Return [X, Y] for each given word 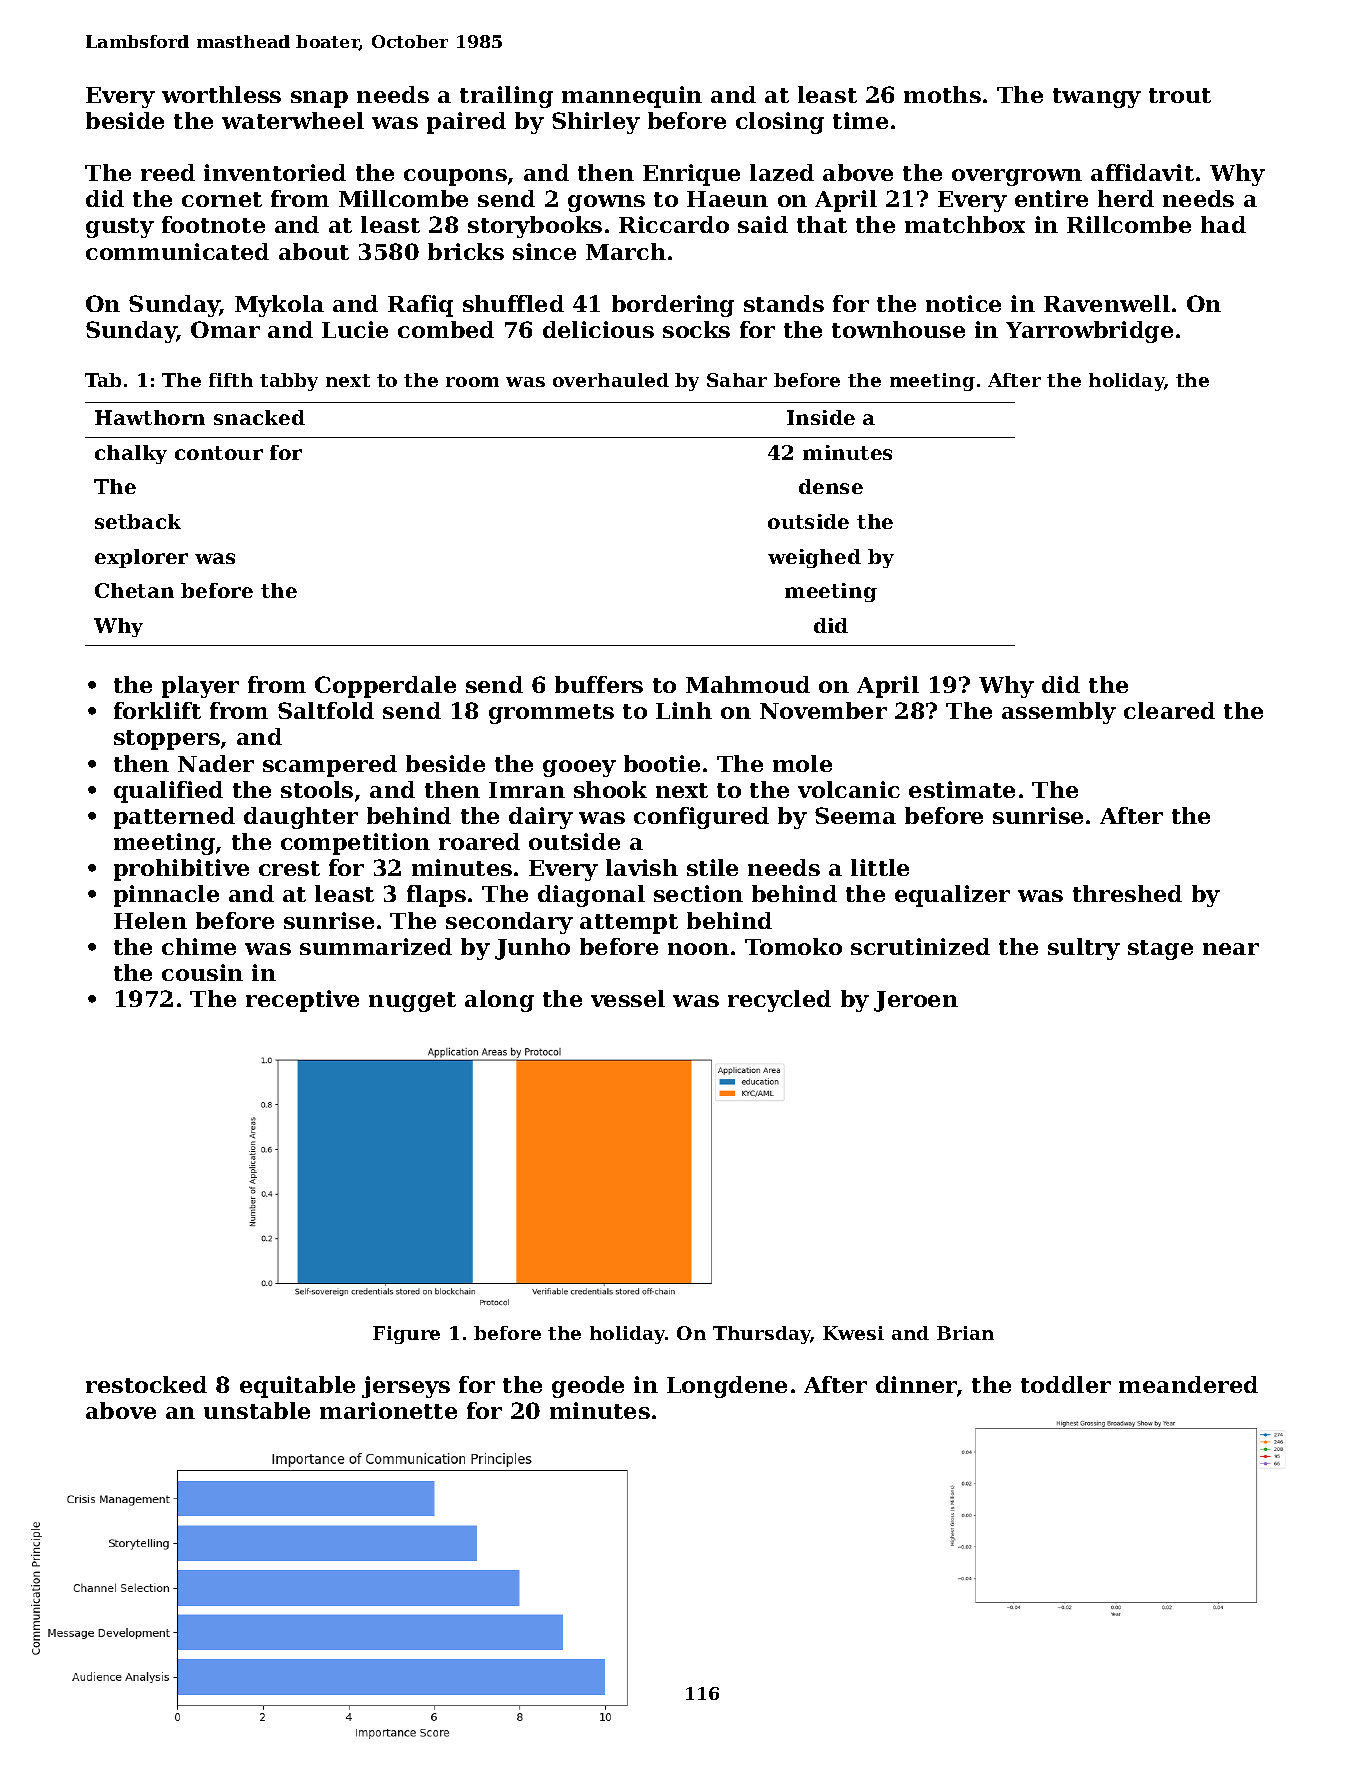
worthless [221, 94]
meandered [1188, 1384]
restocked [146, 1384]
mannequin [632, 97]
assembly [1059, 713]
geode [588, 1387]
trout [1180, 95]
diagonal [591, 896]
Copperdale [385, 687]
